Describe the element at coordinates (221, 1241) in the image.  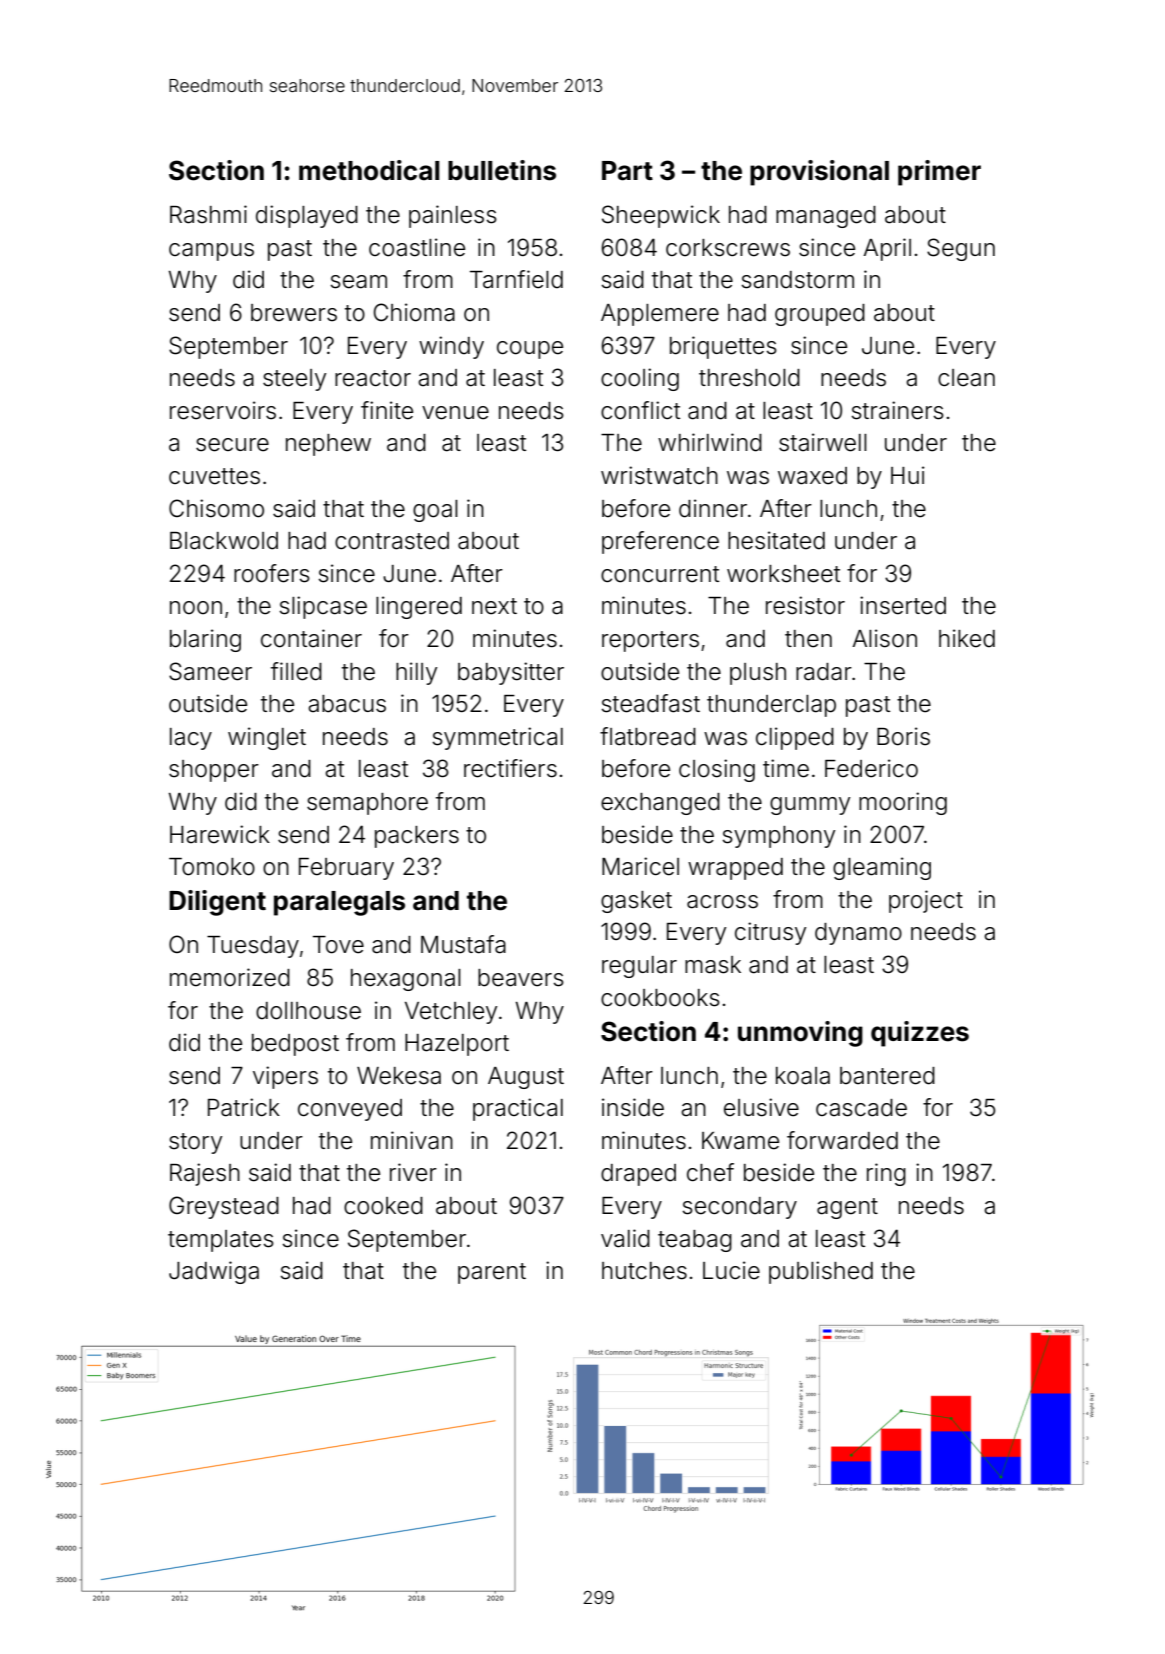
I see `templates` at that location.
